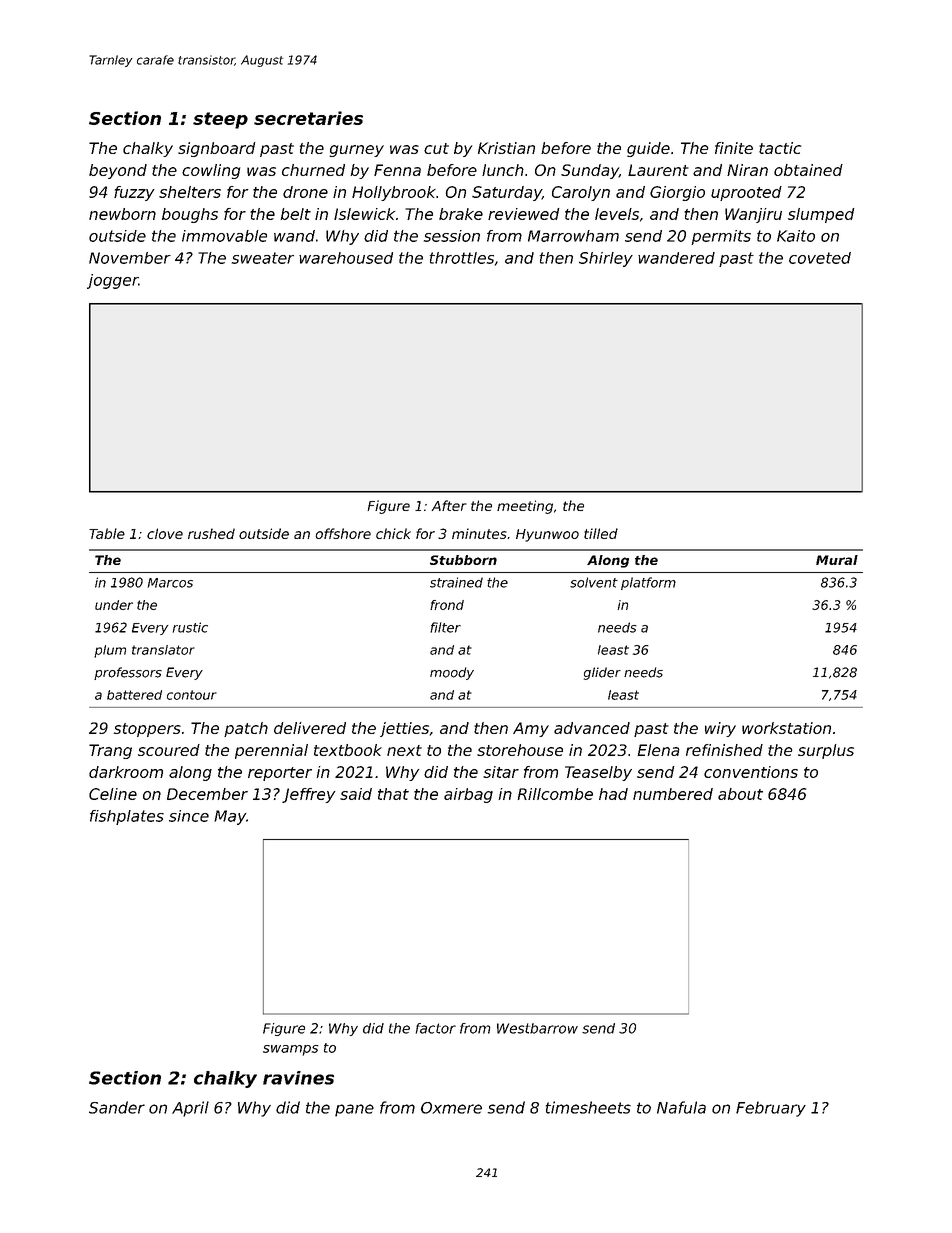 The height and width of the image is (1233, 952). What do you see at coordinates (451, 1108) in the image?
I see `Oxmere` at bounding box center [451, 1108].
